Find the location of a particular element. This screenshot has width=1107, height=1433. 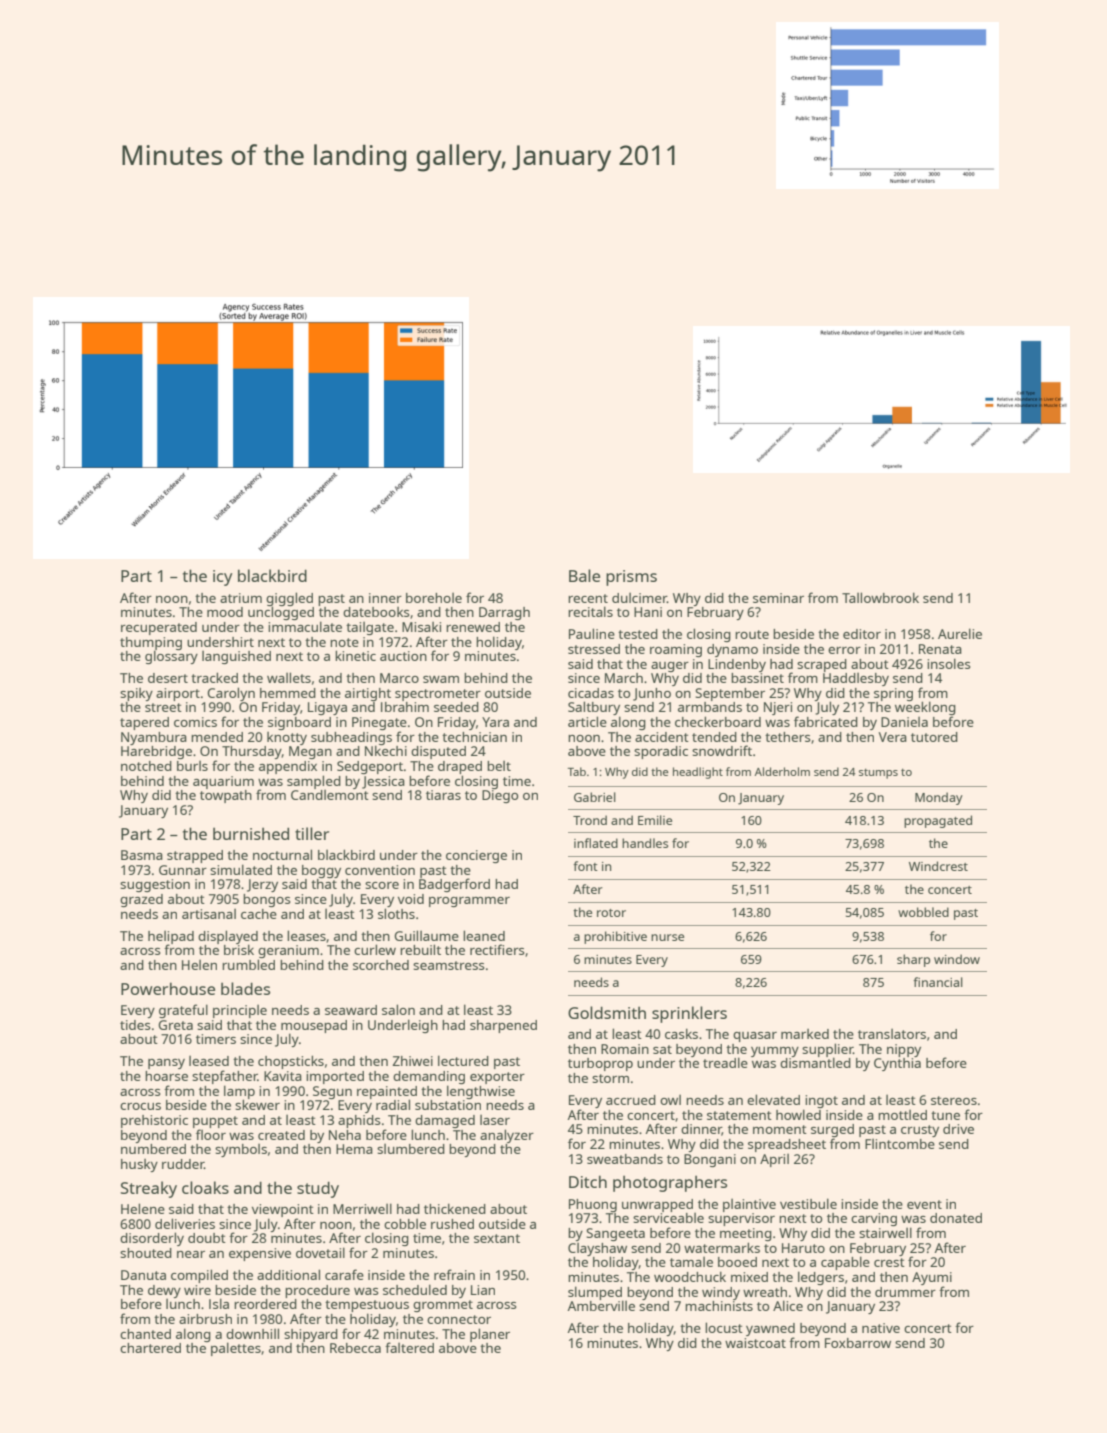

storm is located at coordinates (610, 1078).
